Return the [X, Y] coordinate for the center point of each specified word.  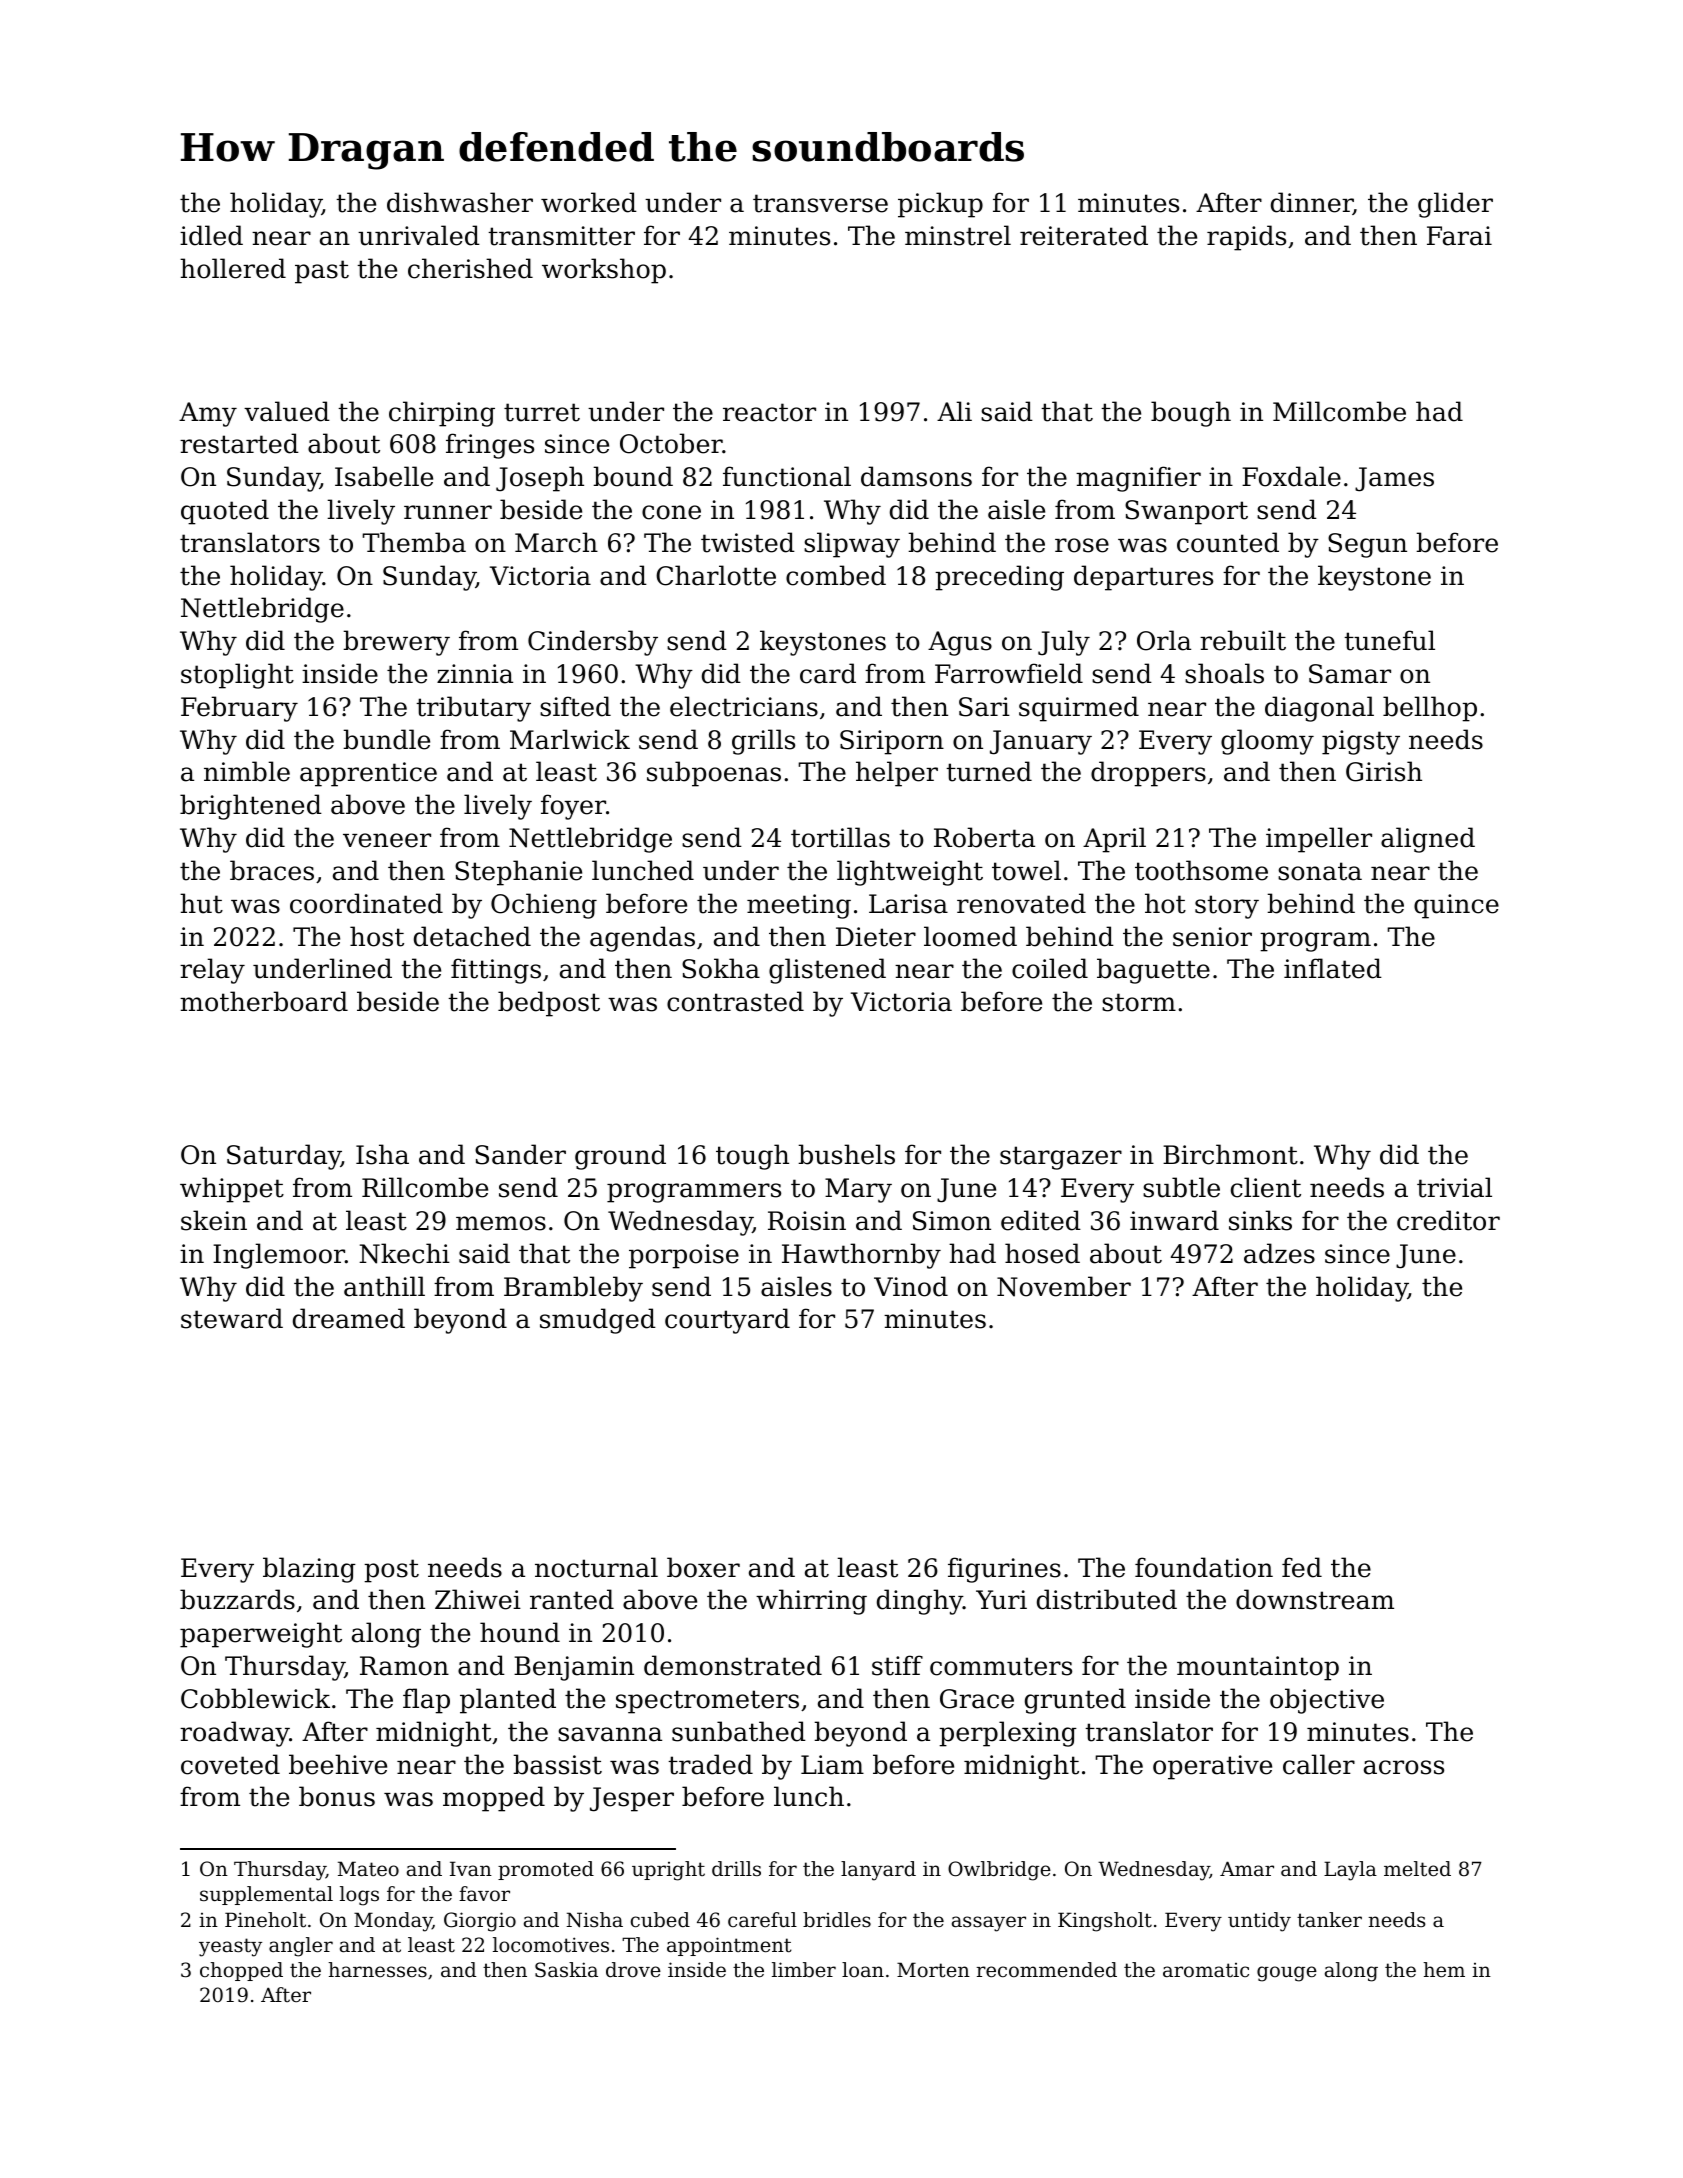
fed [1302, 1567]
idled [211, 235]
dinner [1312, 203]
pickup [940, 205]
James [1394, 479]
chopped [241, 1971]
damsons [916, 476]
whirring [811, 1602]
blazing [309, 1570]
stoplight [237, 676]
